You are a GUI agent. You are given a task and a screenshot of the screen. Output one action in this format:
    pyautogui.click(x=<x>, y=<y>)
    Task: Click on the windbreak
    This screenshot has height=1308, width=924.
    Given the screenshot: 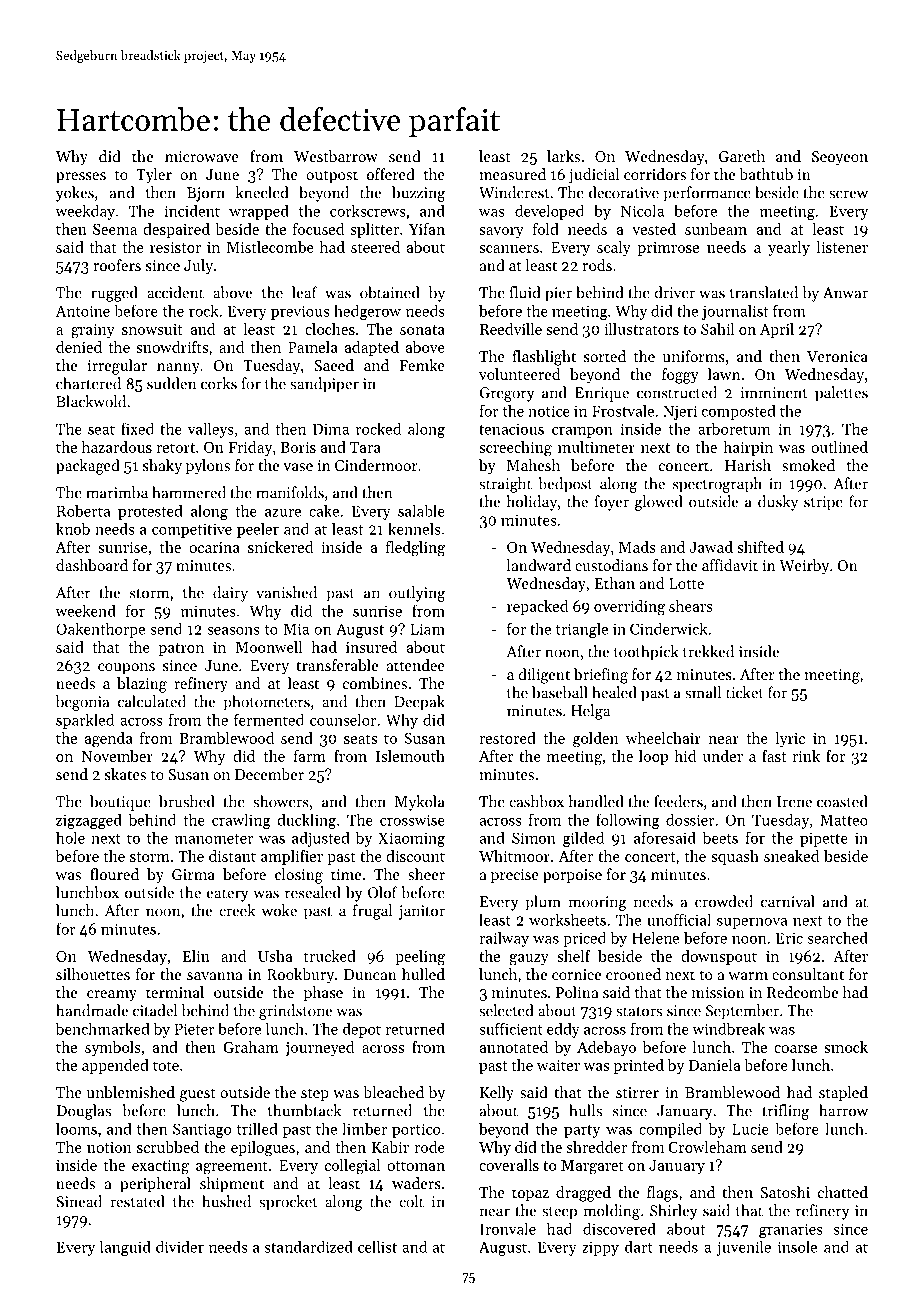 What is the action you would take?
    pyautogui.click(x=728, y=1028)
